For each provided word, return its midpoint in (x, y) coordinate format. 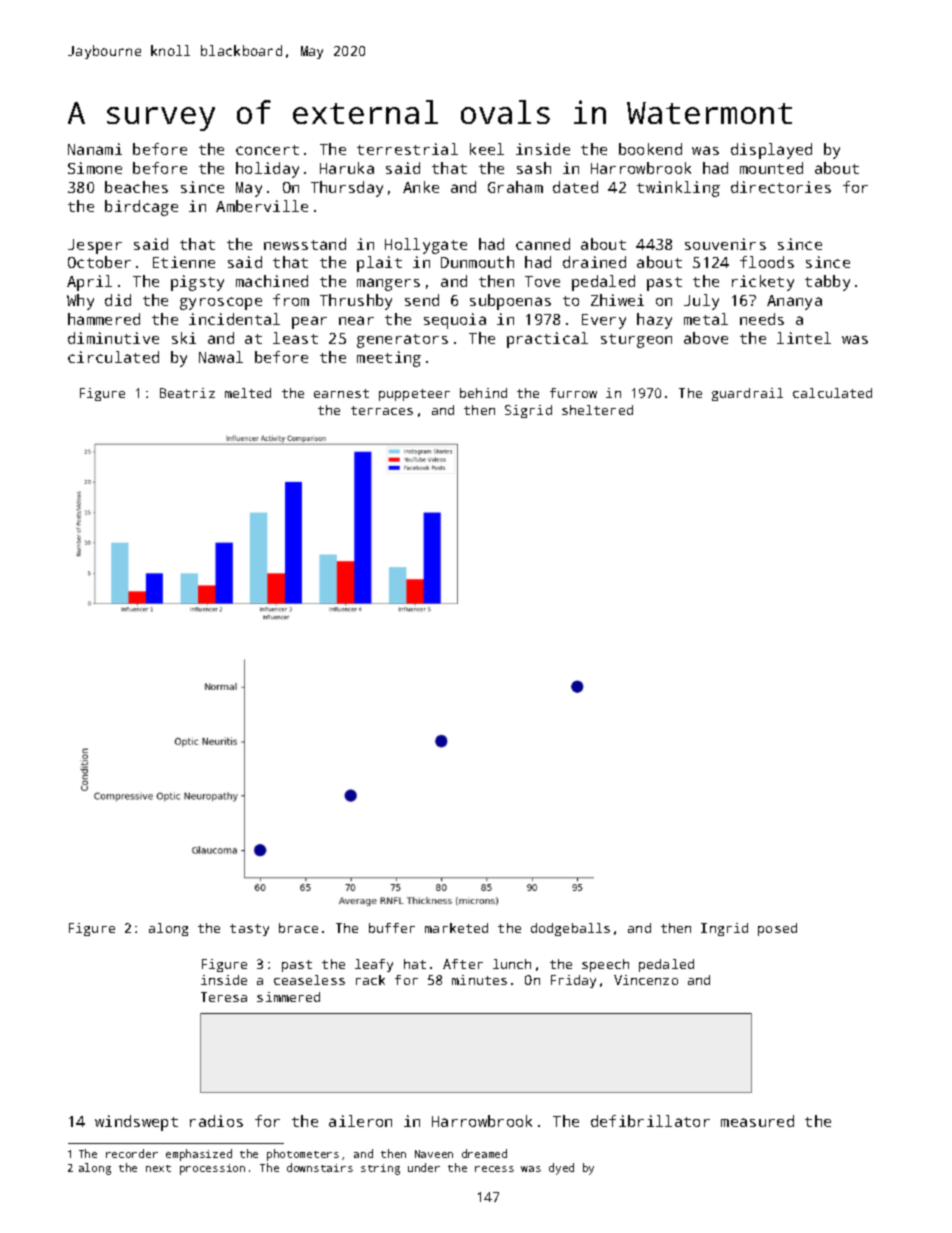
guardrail (747, 394)
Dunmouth (477, 262)
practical (547, 340)
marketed (456, 928)
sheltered (597, 410)
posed (777, 929)
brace (298, 928)
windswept (136, 1123)
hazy (654, 321)
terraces (382, 410)
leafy (374, 965)
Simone (95, 168)
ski (184, 338)
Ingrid (724, 929)
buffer (392, 928)
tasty (249, 930)
